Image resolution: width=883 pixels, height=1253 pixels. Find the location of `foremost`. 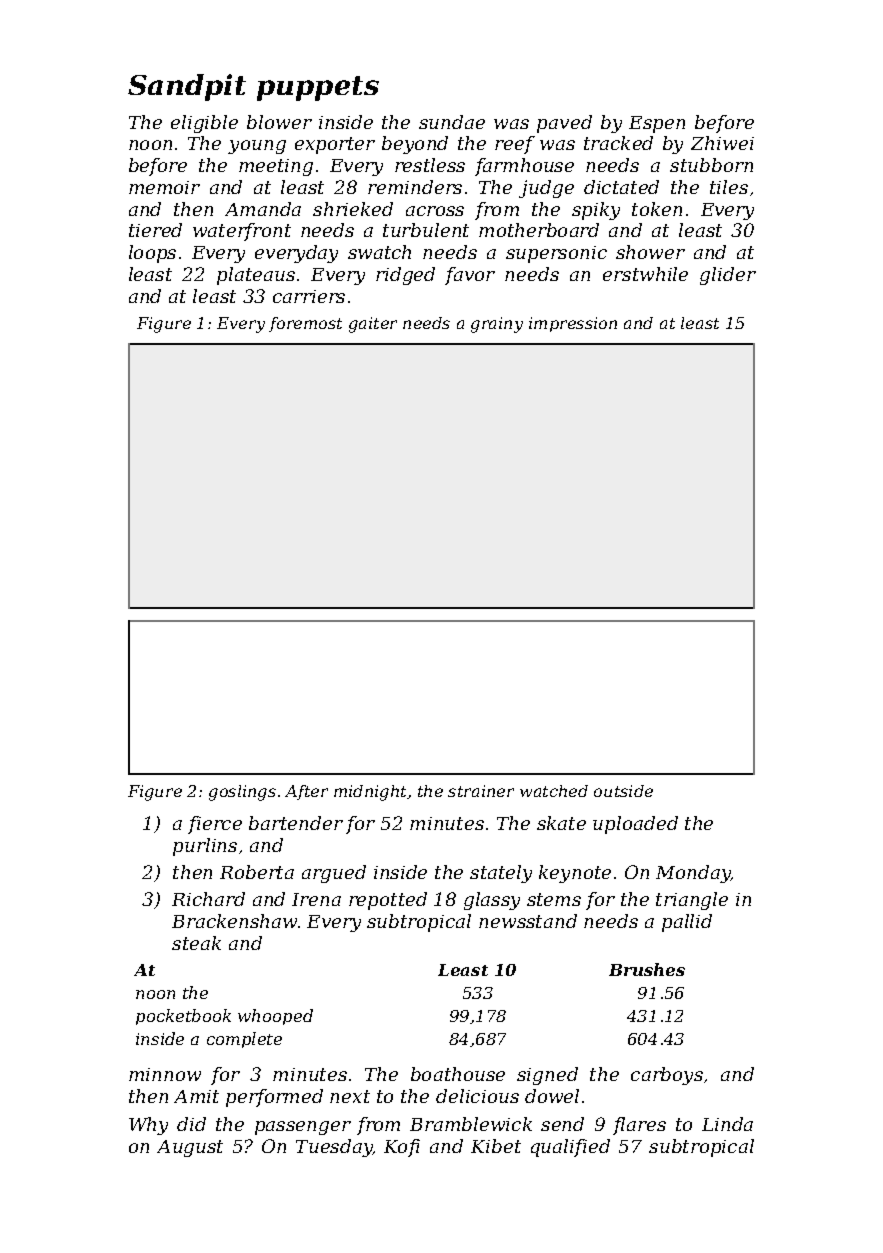

foremost is located at coordinates (305, 324).
